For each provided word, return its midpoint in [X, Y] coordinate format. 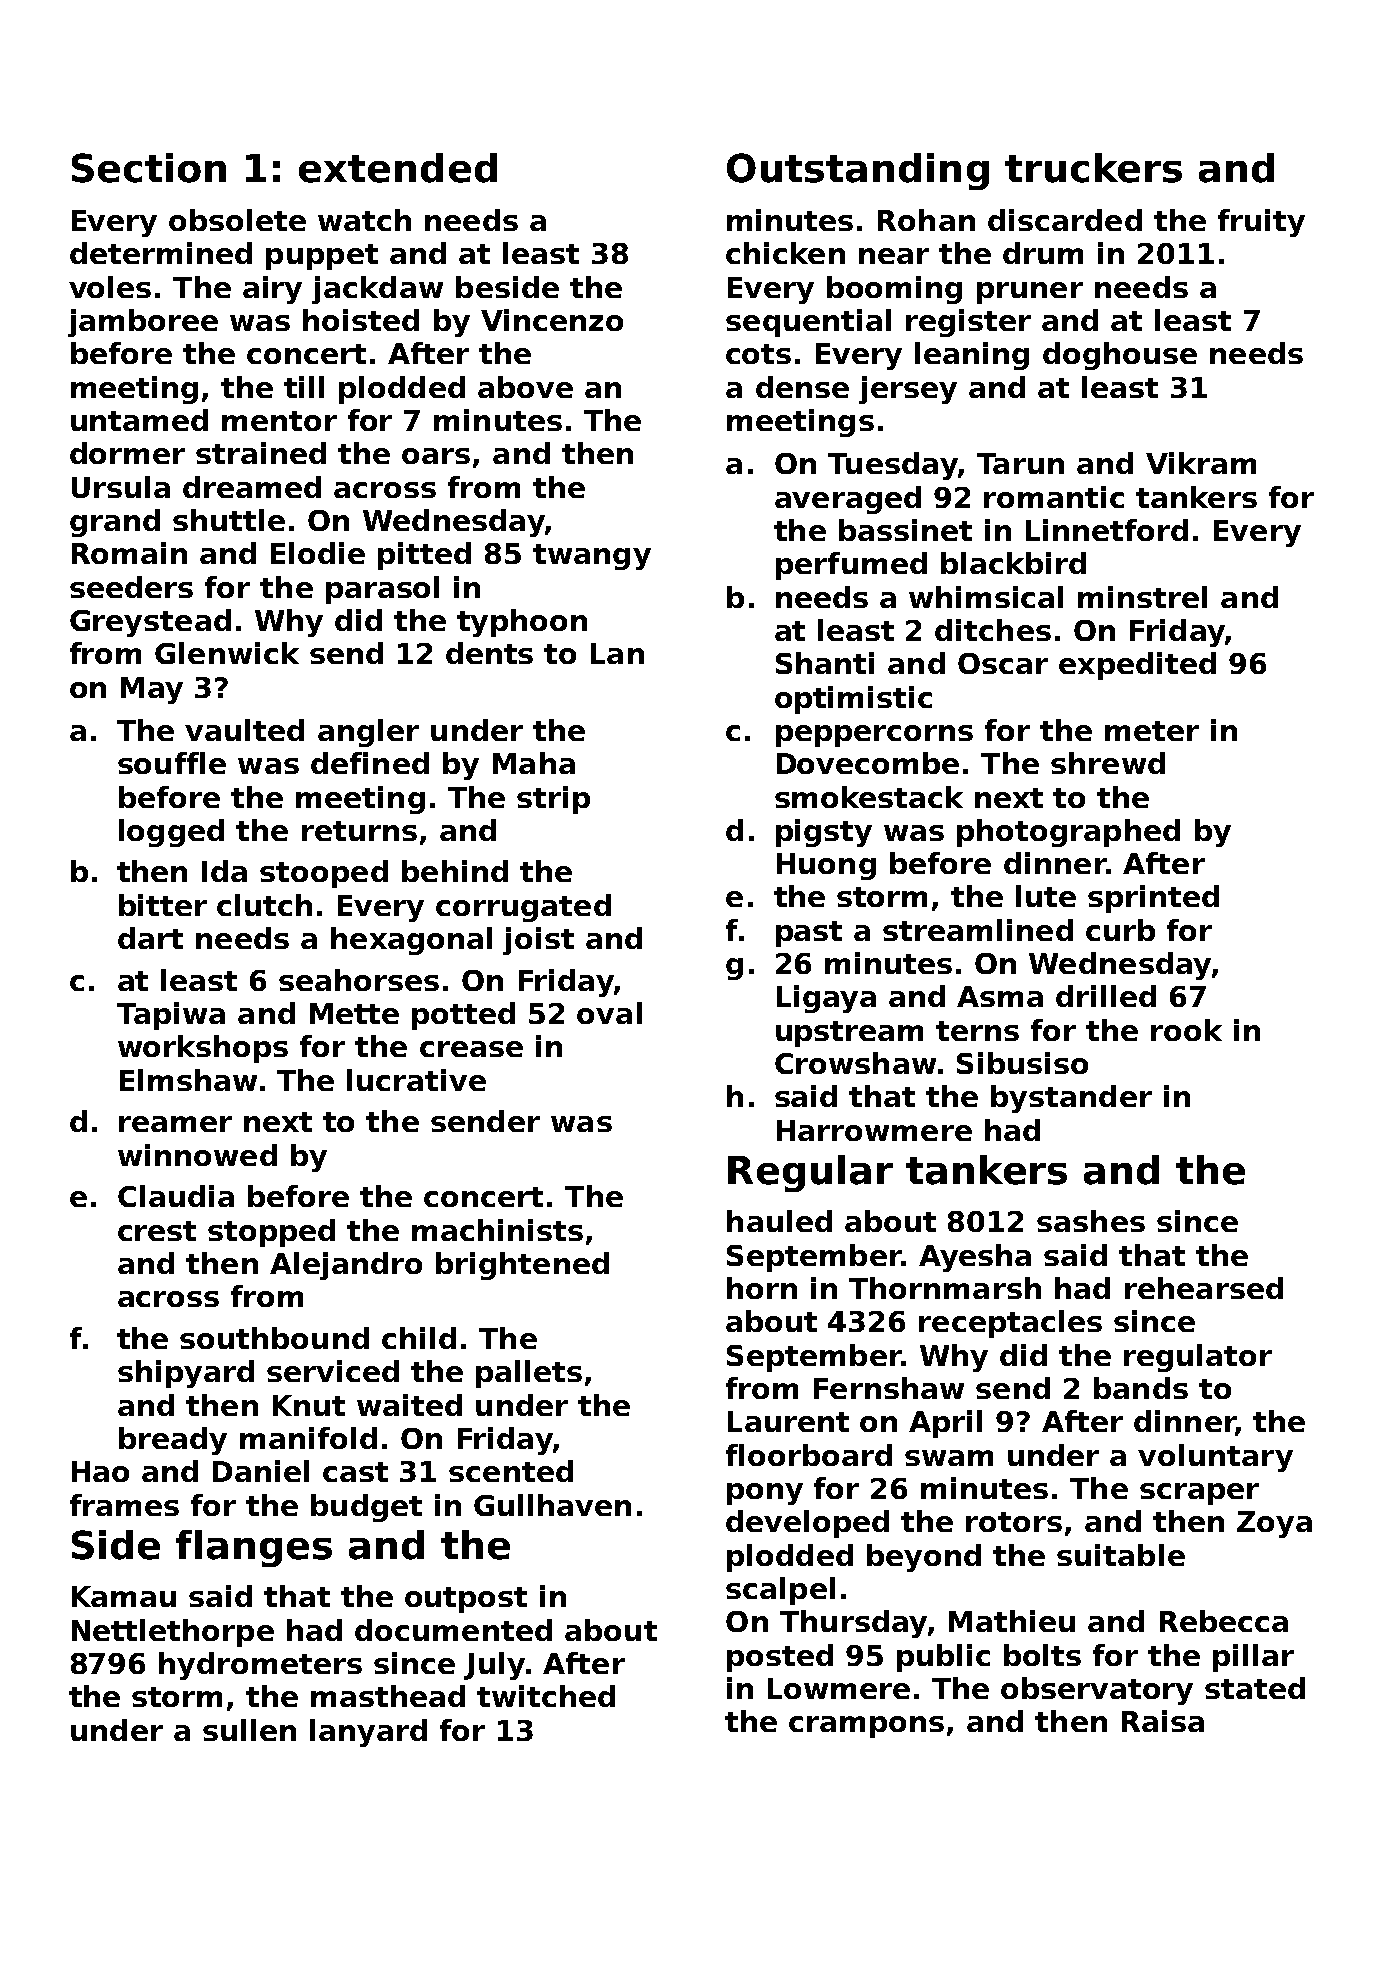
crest [157, 1231]
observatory [1097, 1691]
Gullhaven [552, 1505]
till [304, 387]
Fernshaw [889, 1388]
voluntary [1215, 1458]
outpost [466, 1600]
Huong [826, 866]
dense [802, 387]
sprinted [1153, 899]
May [152, 690]
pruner [1030, 293]
